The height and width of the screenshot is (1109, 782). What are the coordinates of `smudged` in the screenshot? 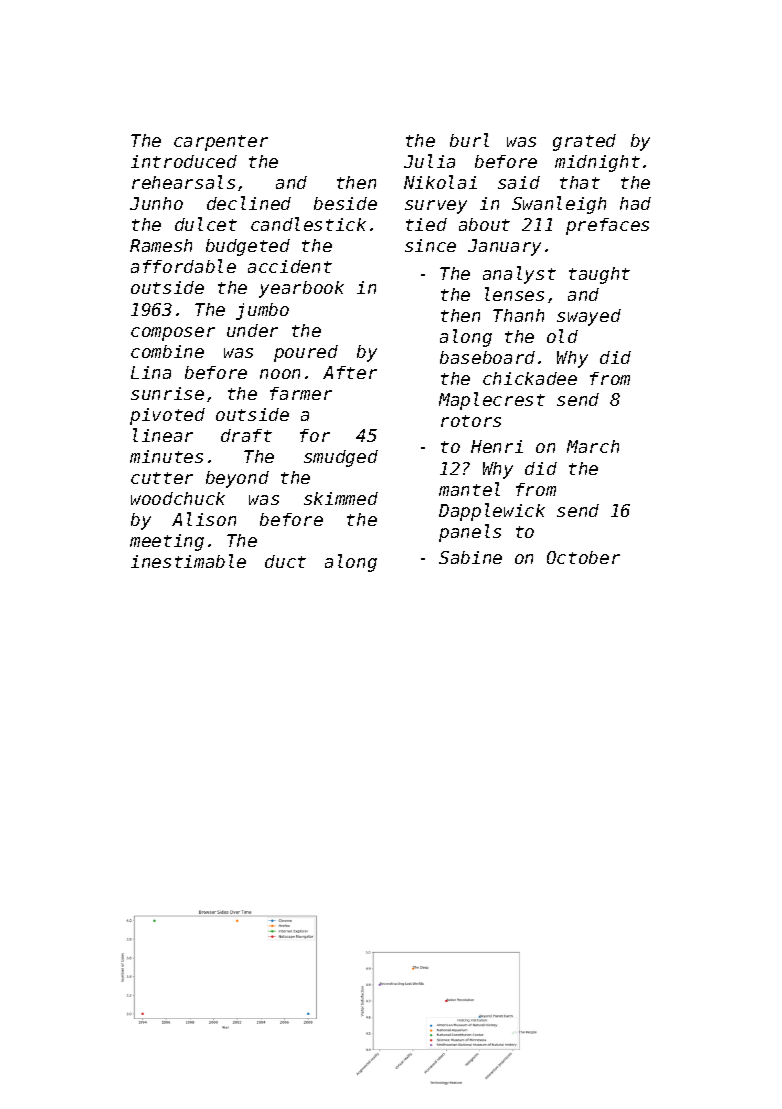 It's located at (341, 458).
